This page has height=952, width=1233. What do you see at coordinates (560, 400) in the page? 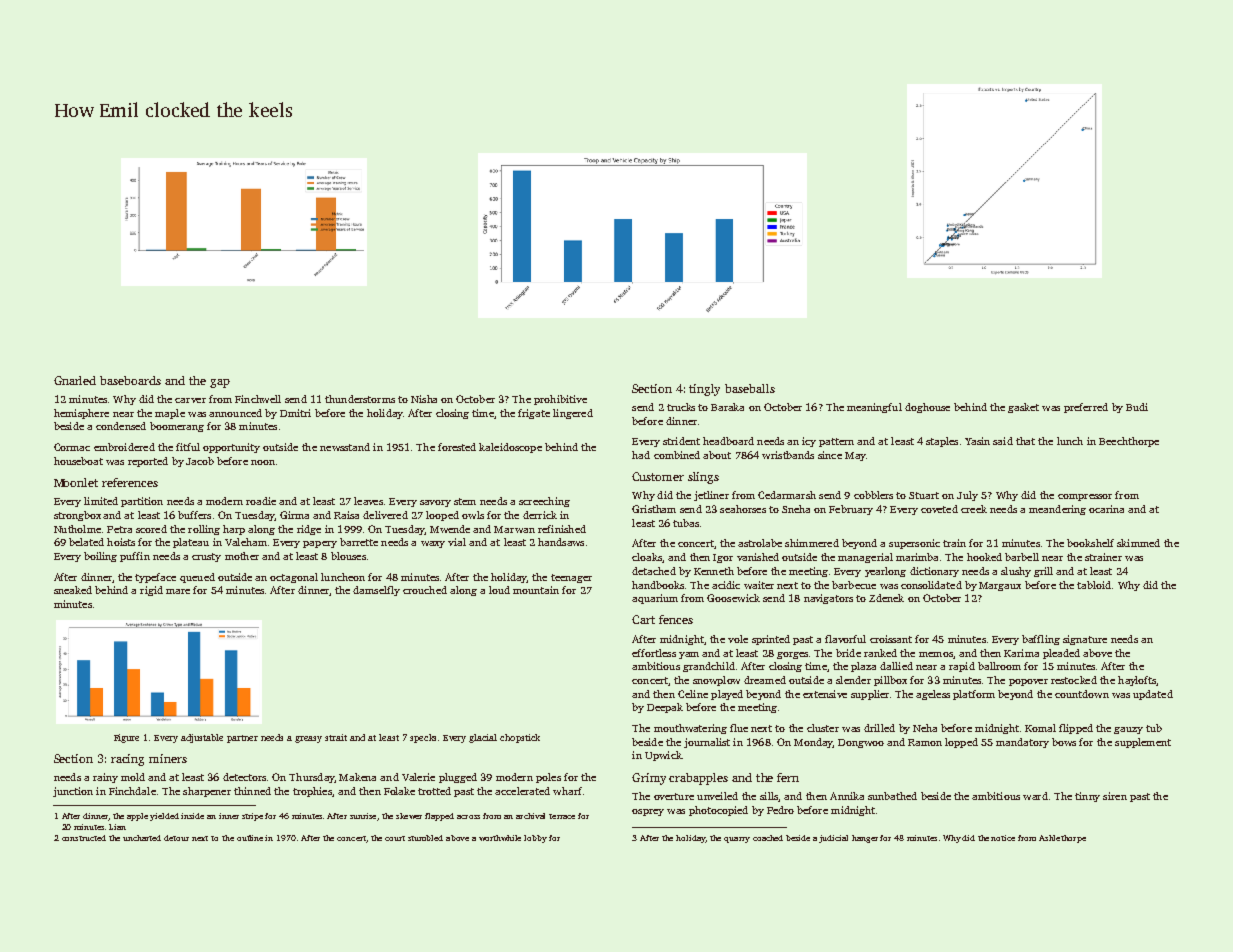
I see `prohibitive` at bounding box center [560, 400].
